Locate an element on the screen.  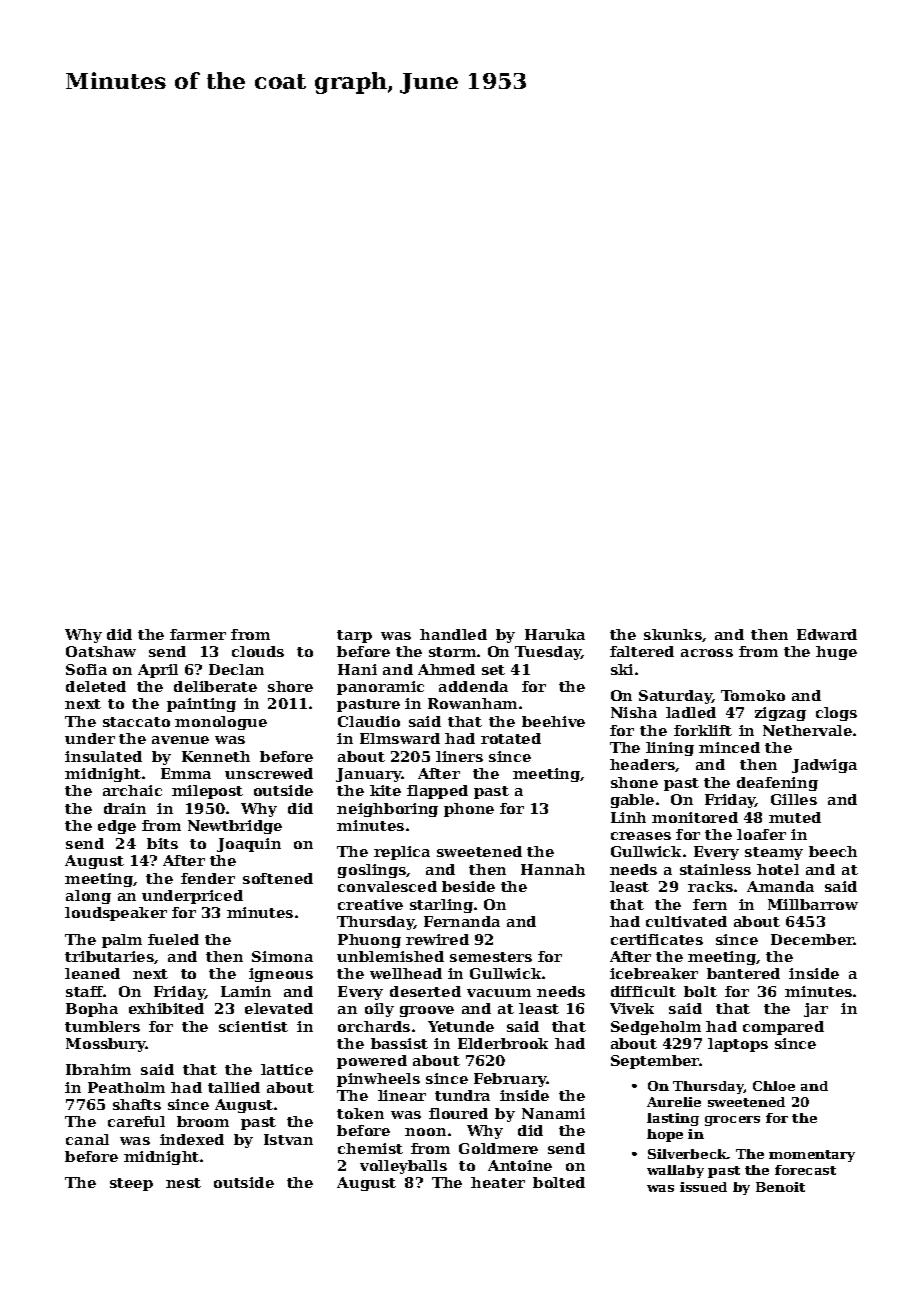
laptops is located at coordinates (738, 1045).
